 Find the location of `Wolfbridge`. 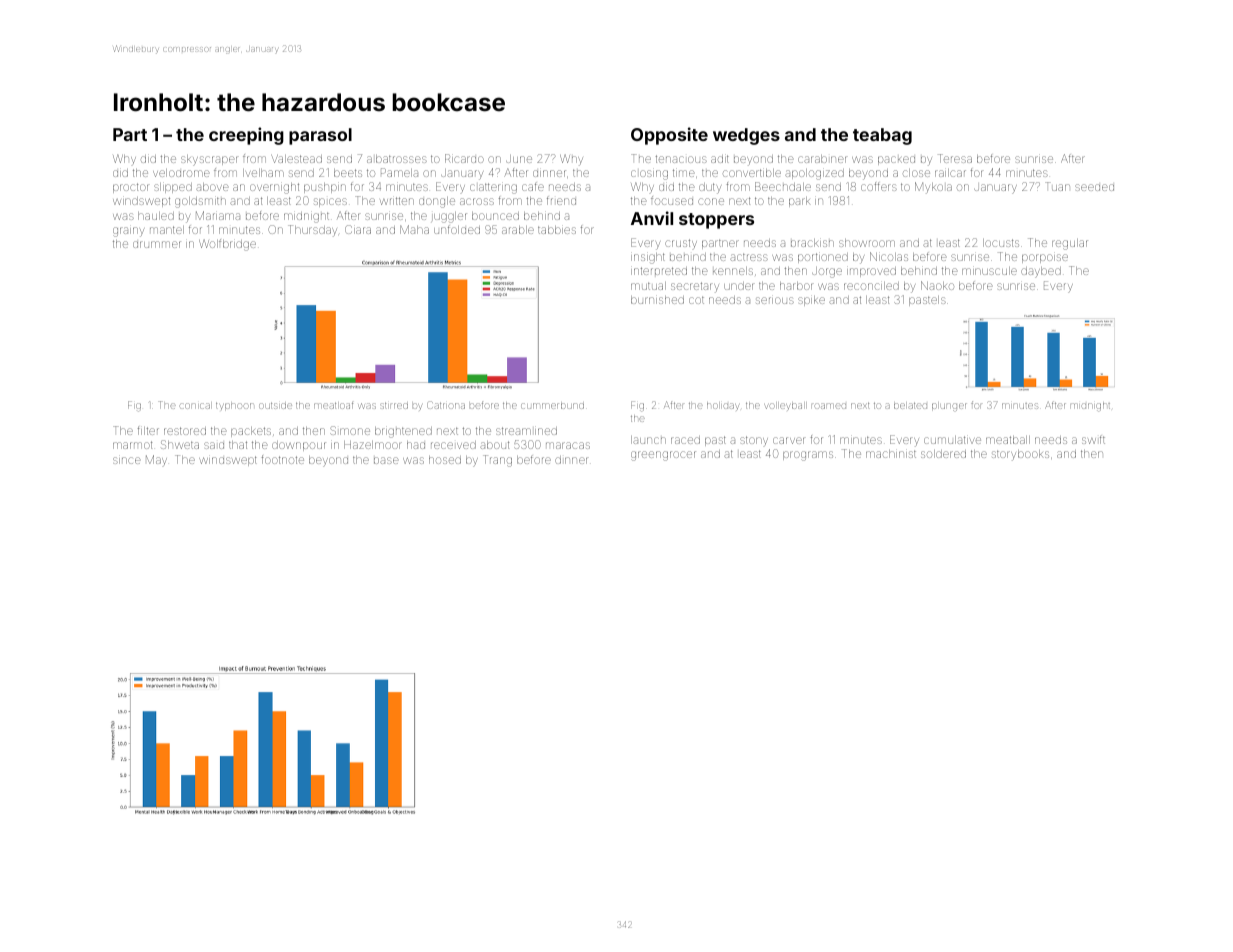

Wolfbridge is located at coordinates (227, 245).
